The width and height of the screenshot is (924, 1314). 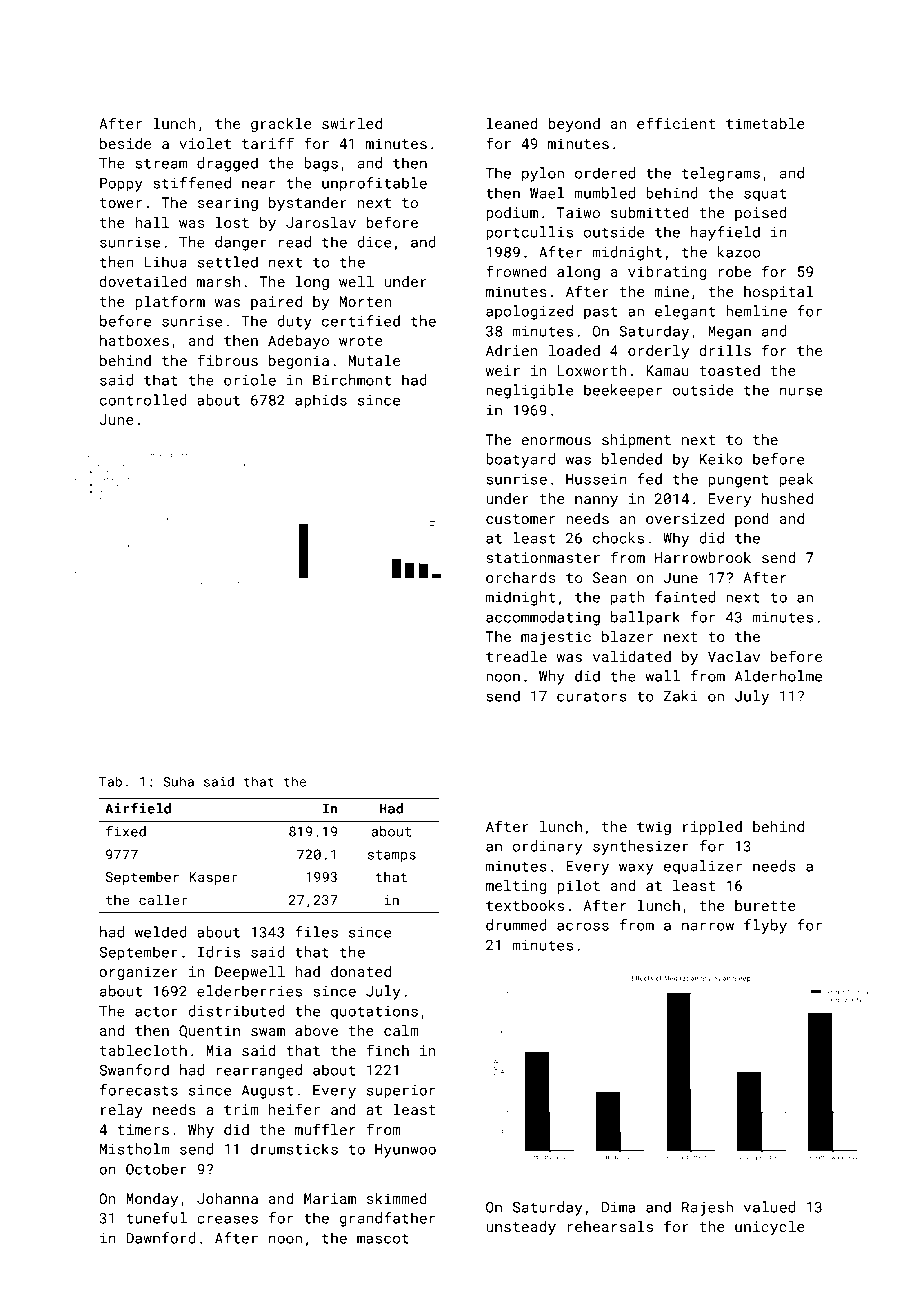 I want to click on majestic, so click(x=556, y=638).
